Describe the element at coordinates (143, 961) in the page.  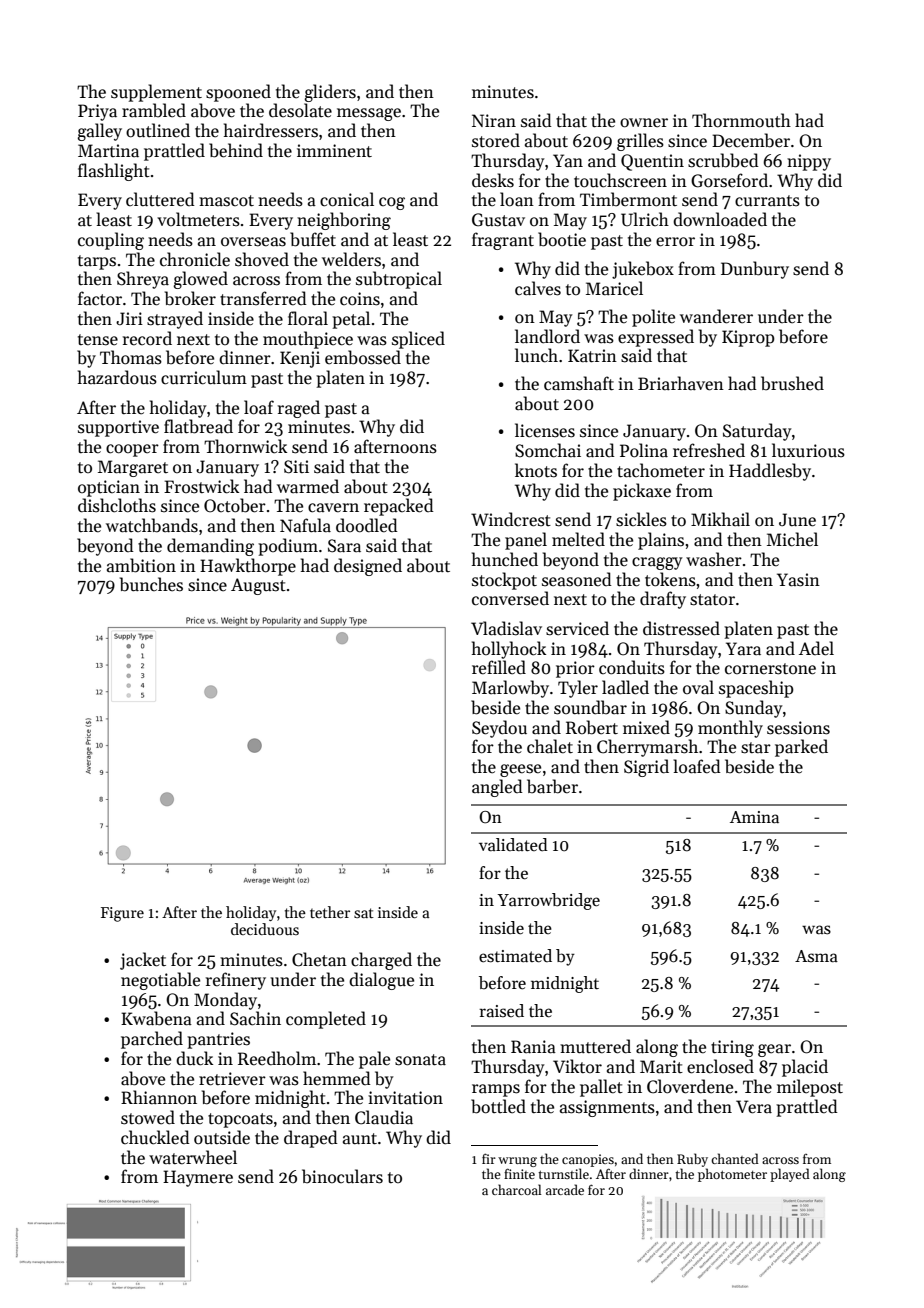
I see `jacket` at that location.
